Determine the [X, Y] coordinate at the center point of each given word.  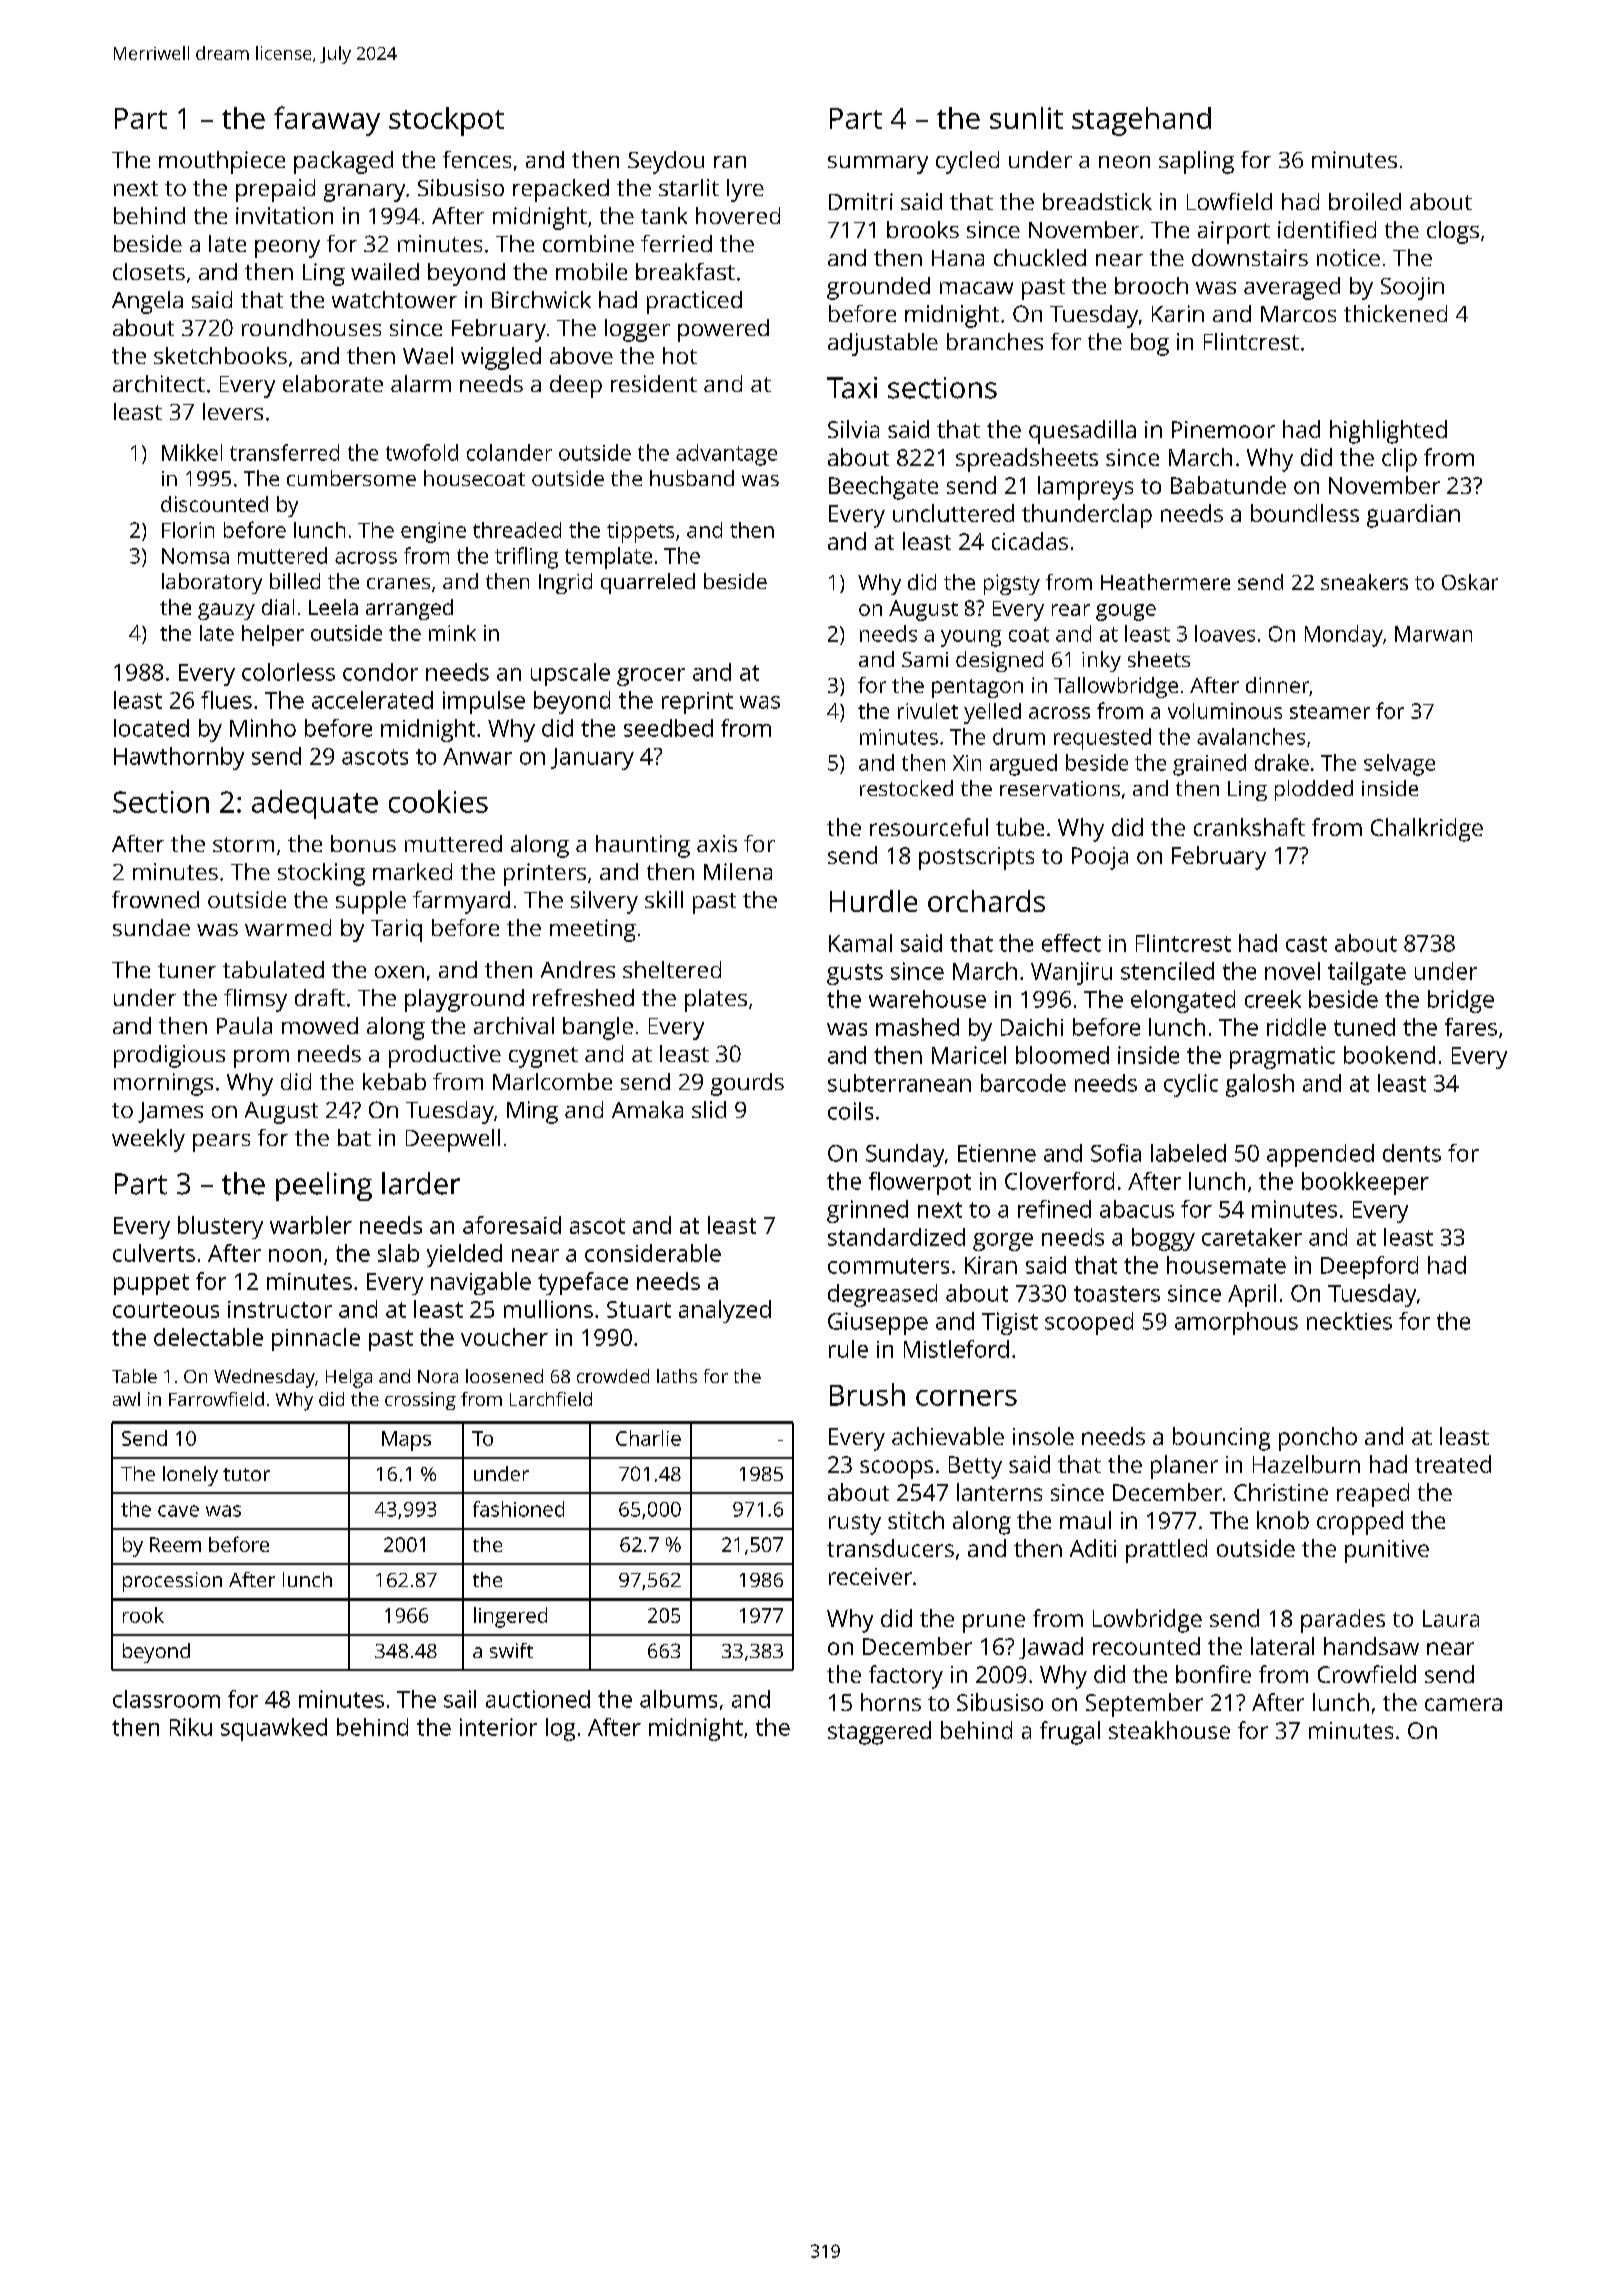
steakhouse [1169, 1730]
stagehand [1141, 121]
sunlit [1026, 118]
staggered [879, 1733]
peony [287, 249]
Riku [191, 1727]
